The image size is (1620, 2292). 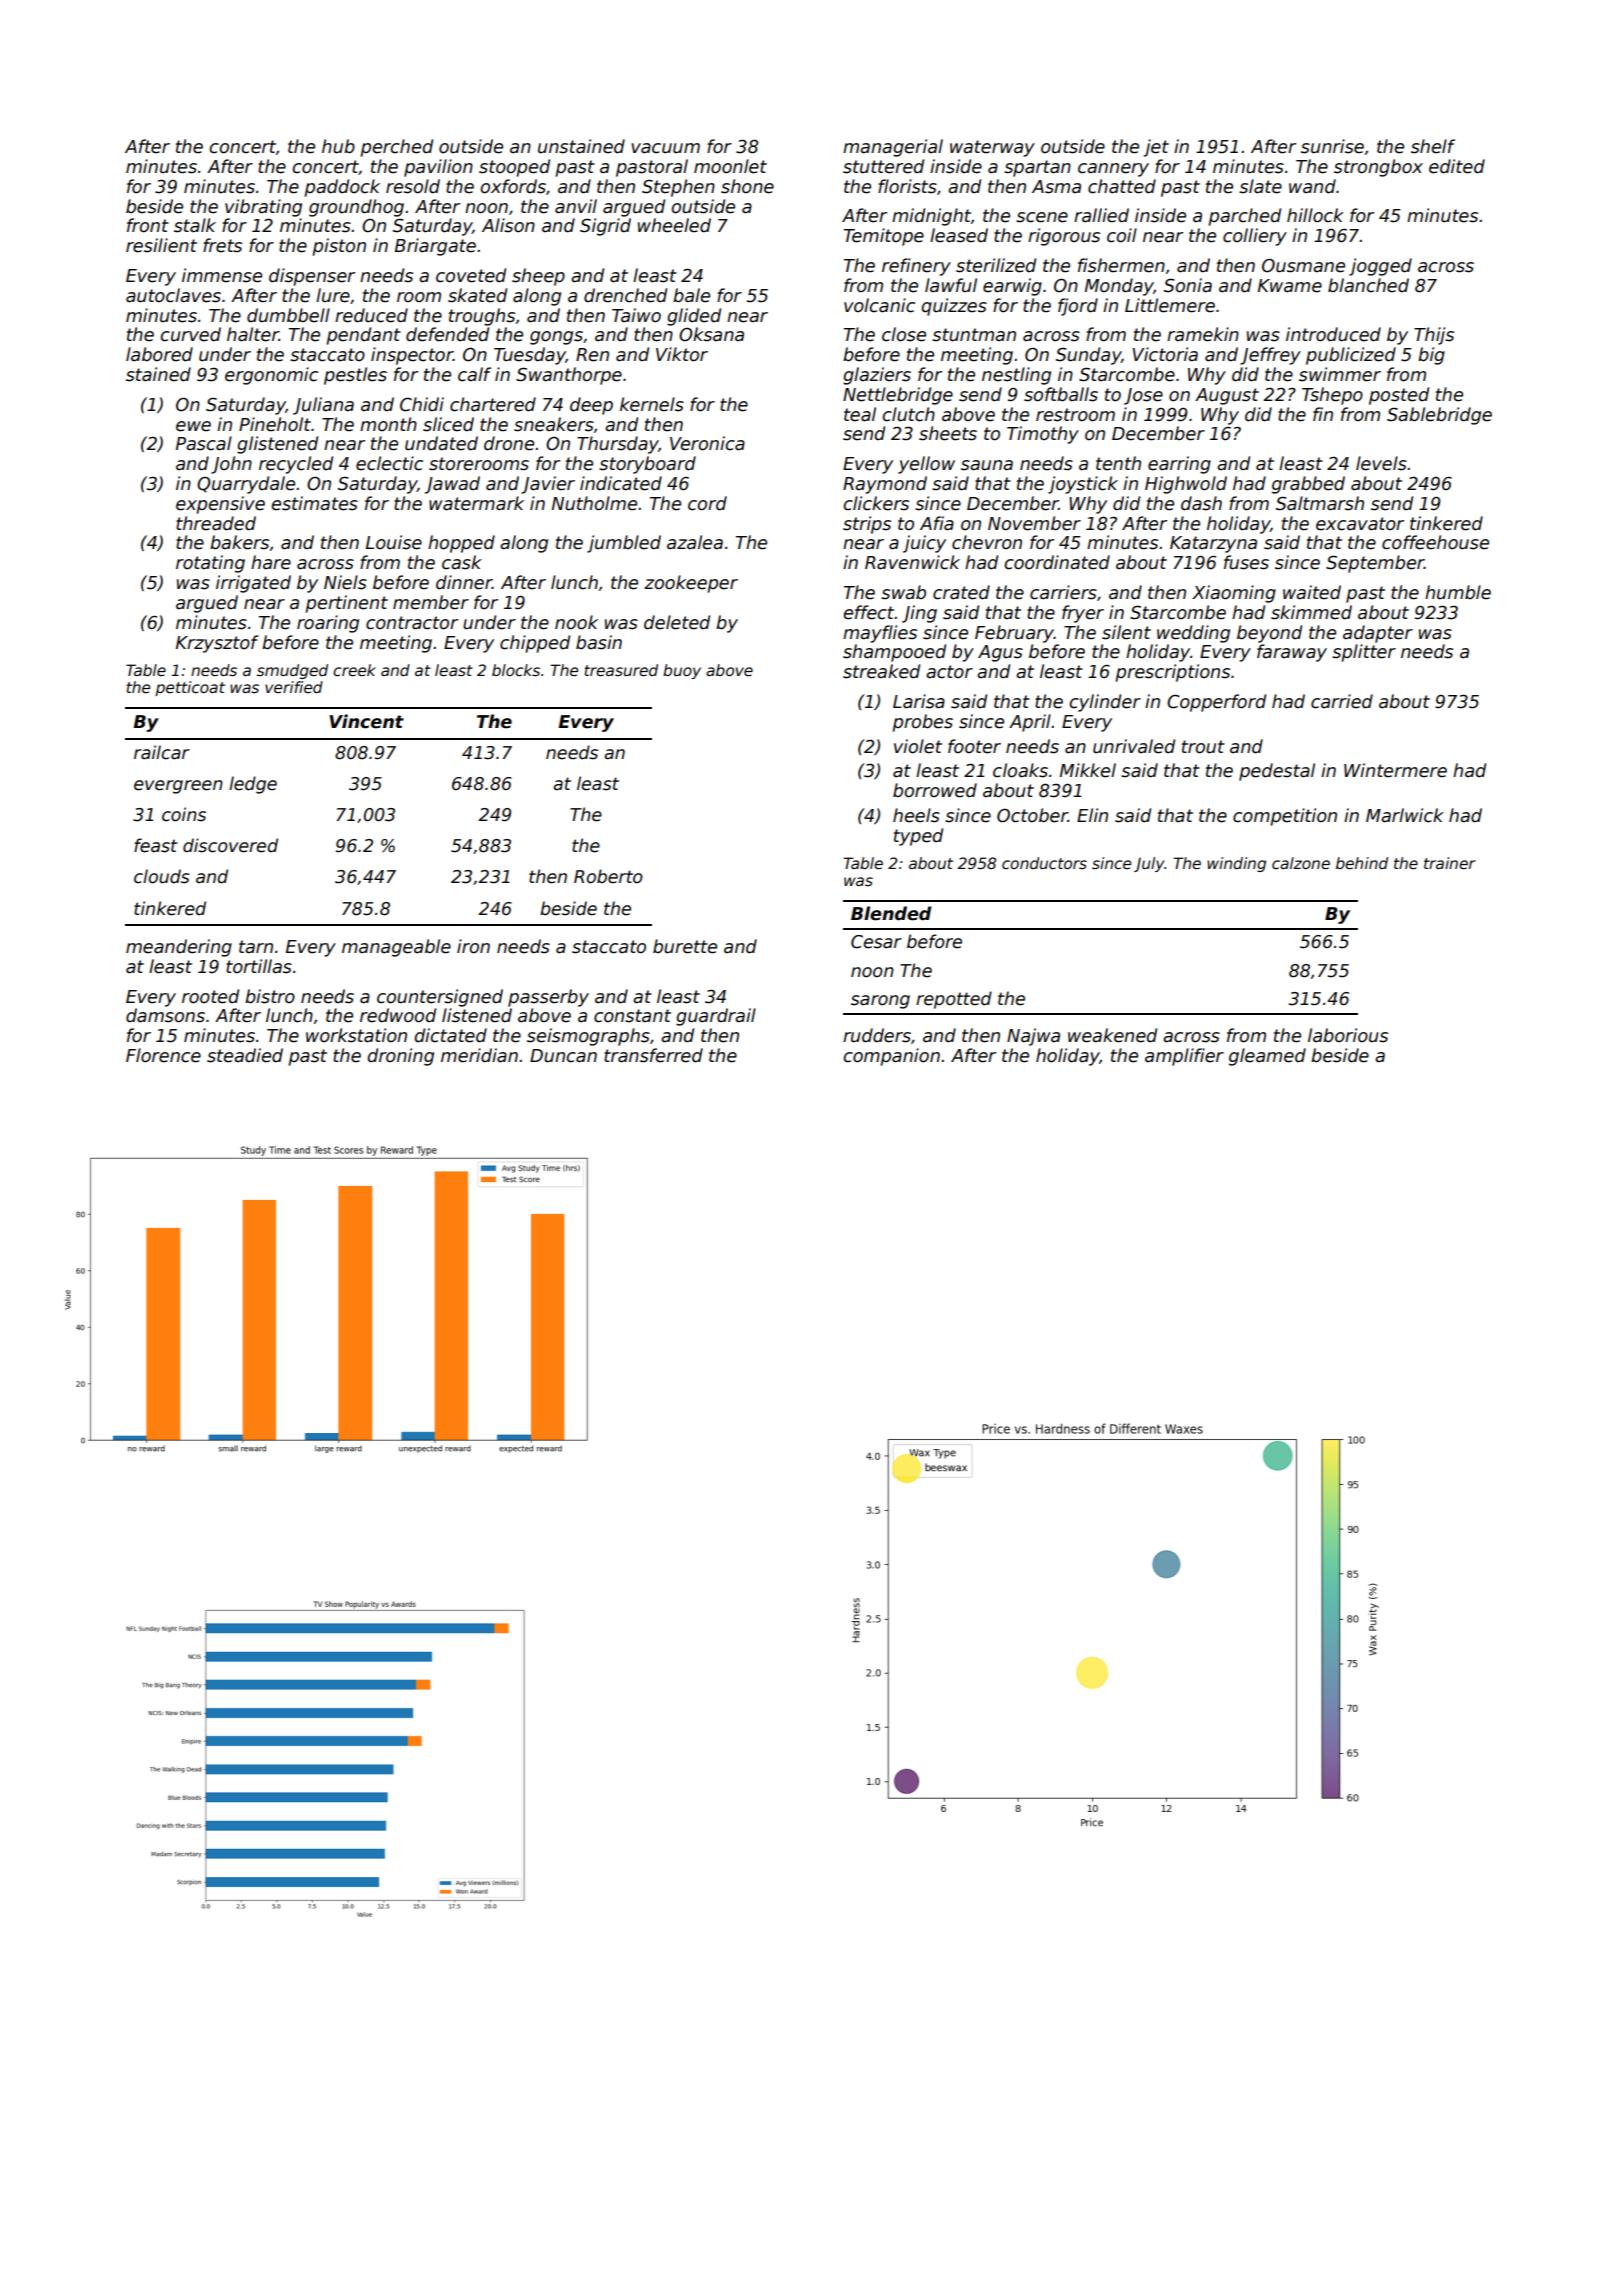 What do you see at coordinates (1143, 396) in the screenshot?
I see `Jose` at bounding box center [1143, 396].
